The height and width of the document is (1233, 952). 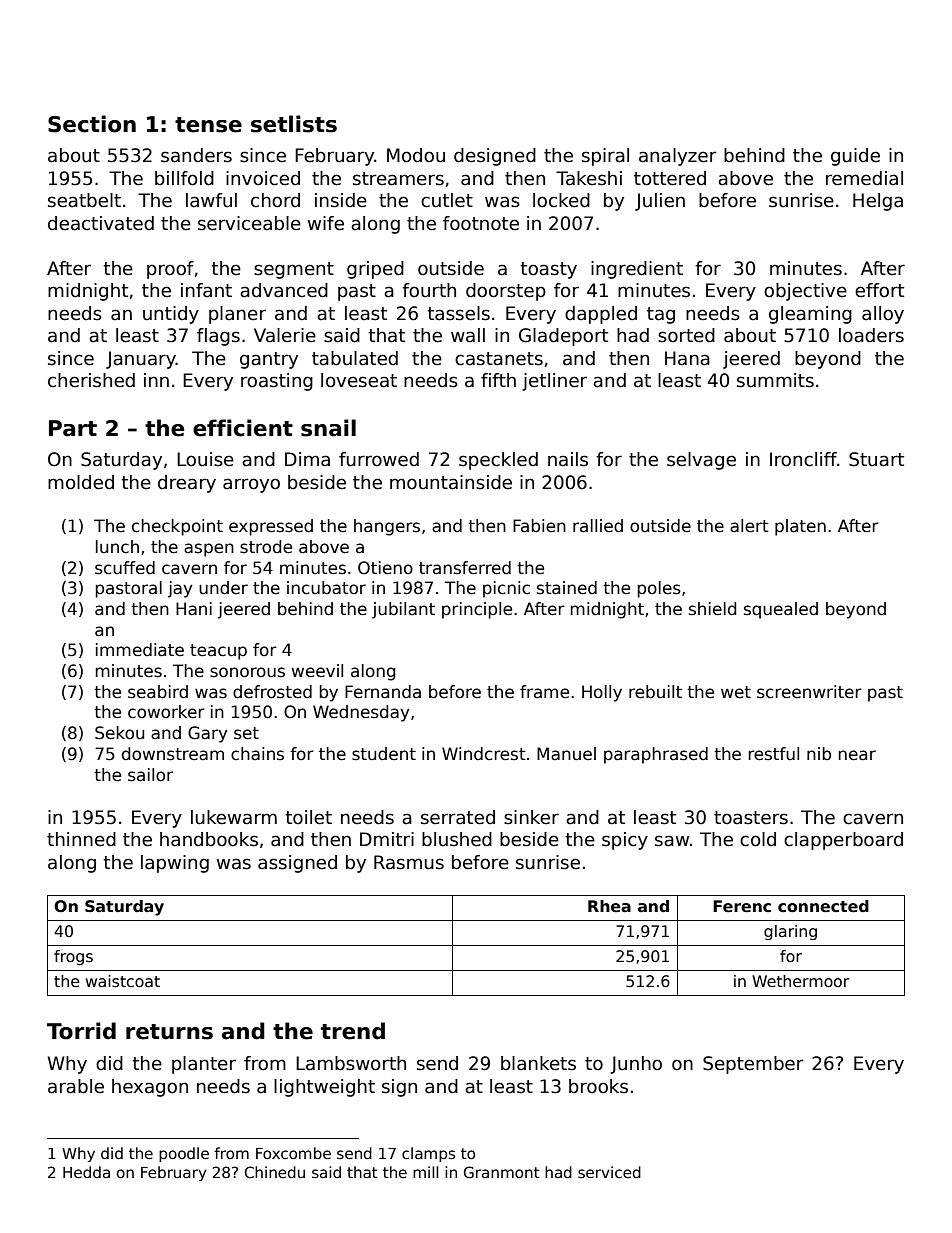 I want to click on infant, so click(x=206, y=290).
